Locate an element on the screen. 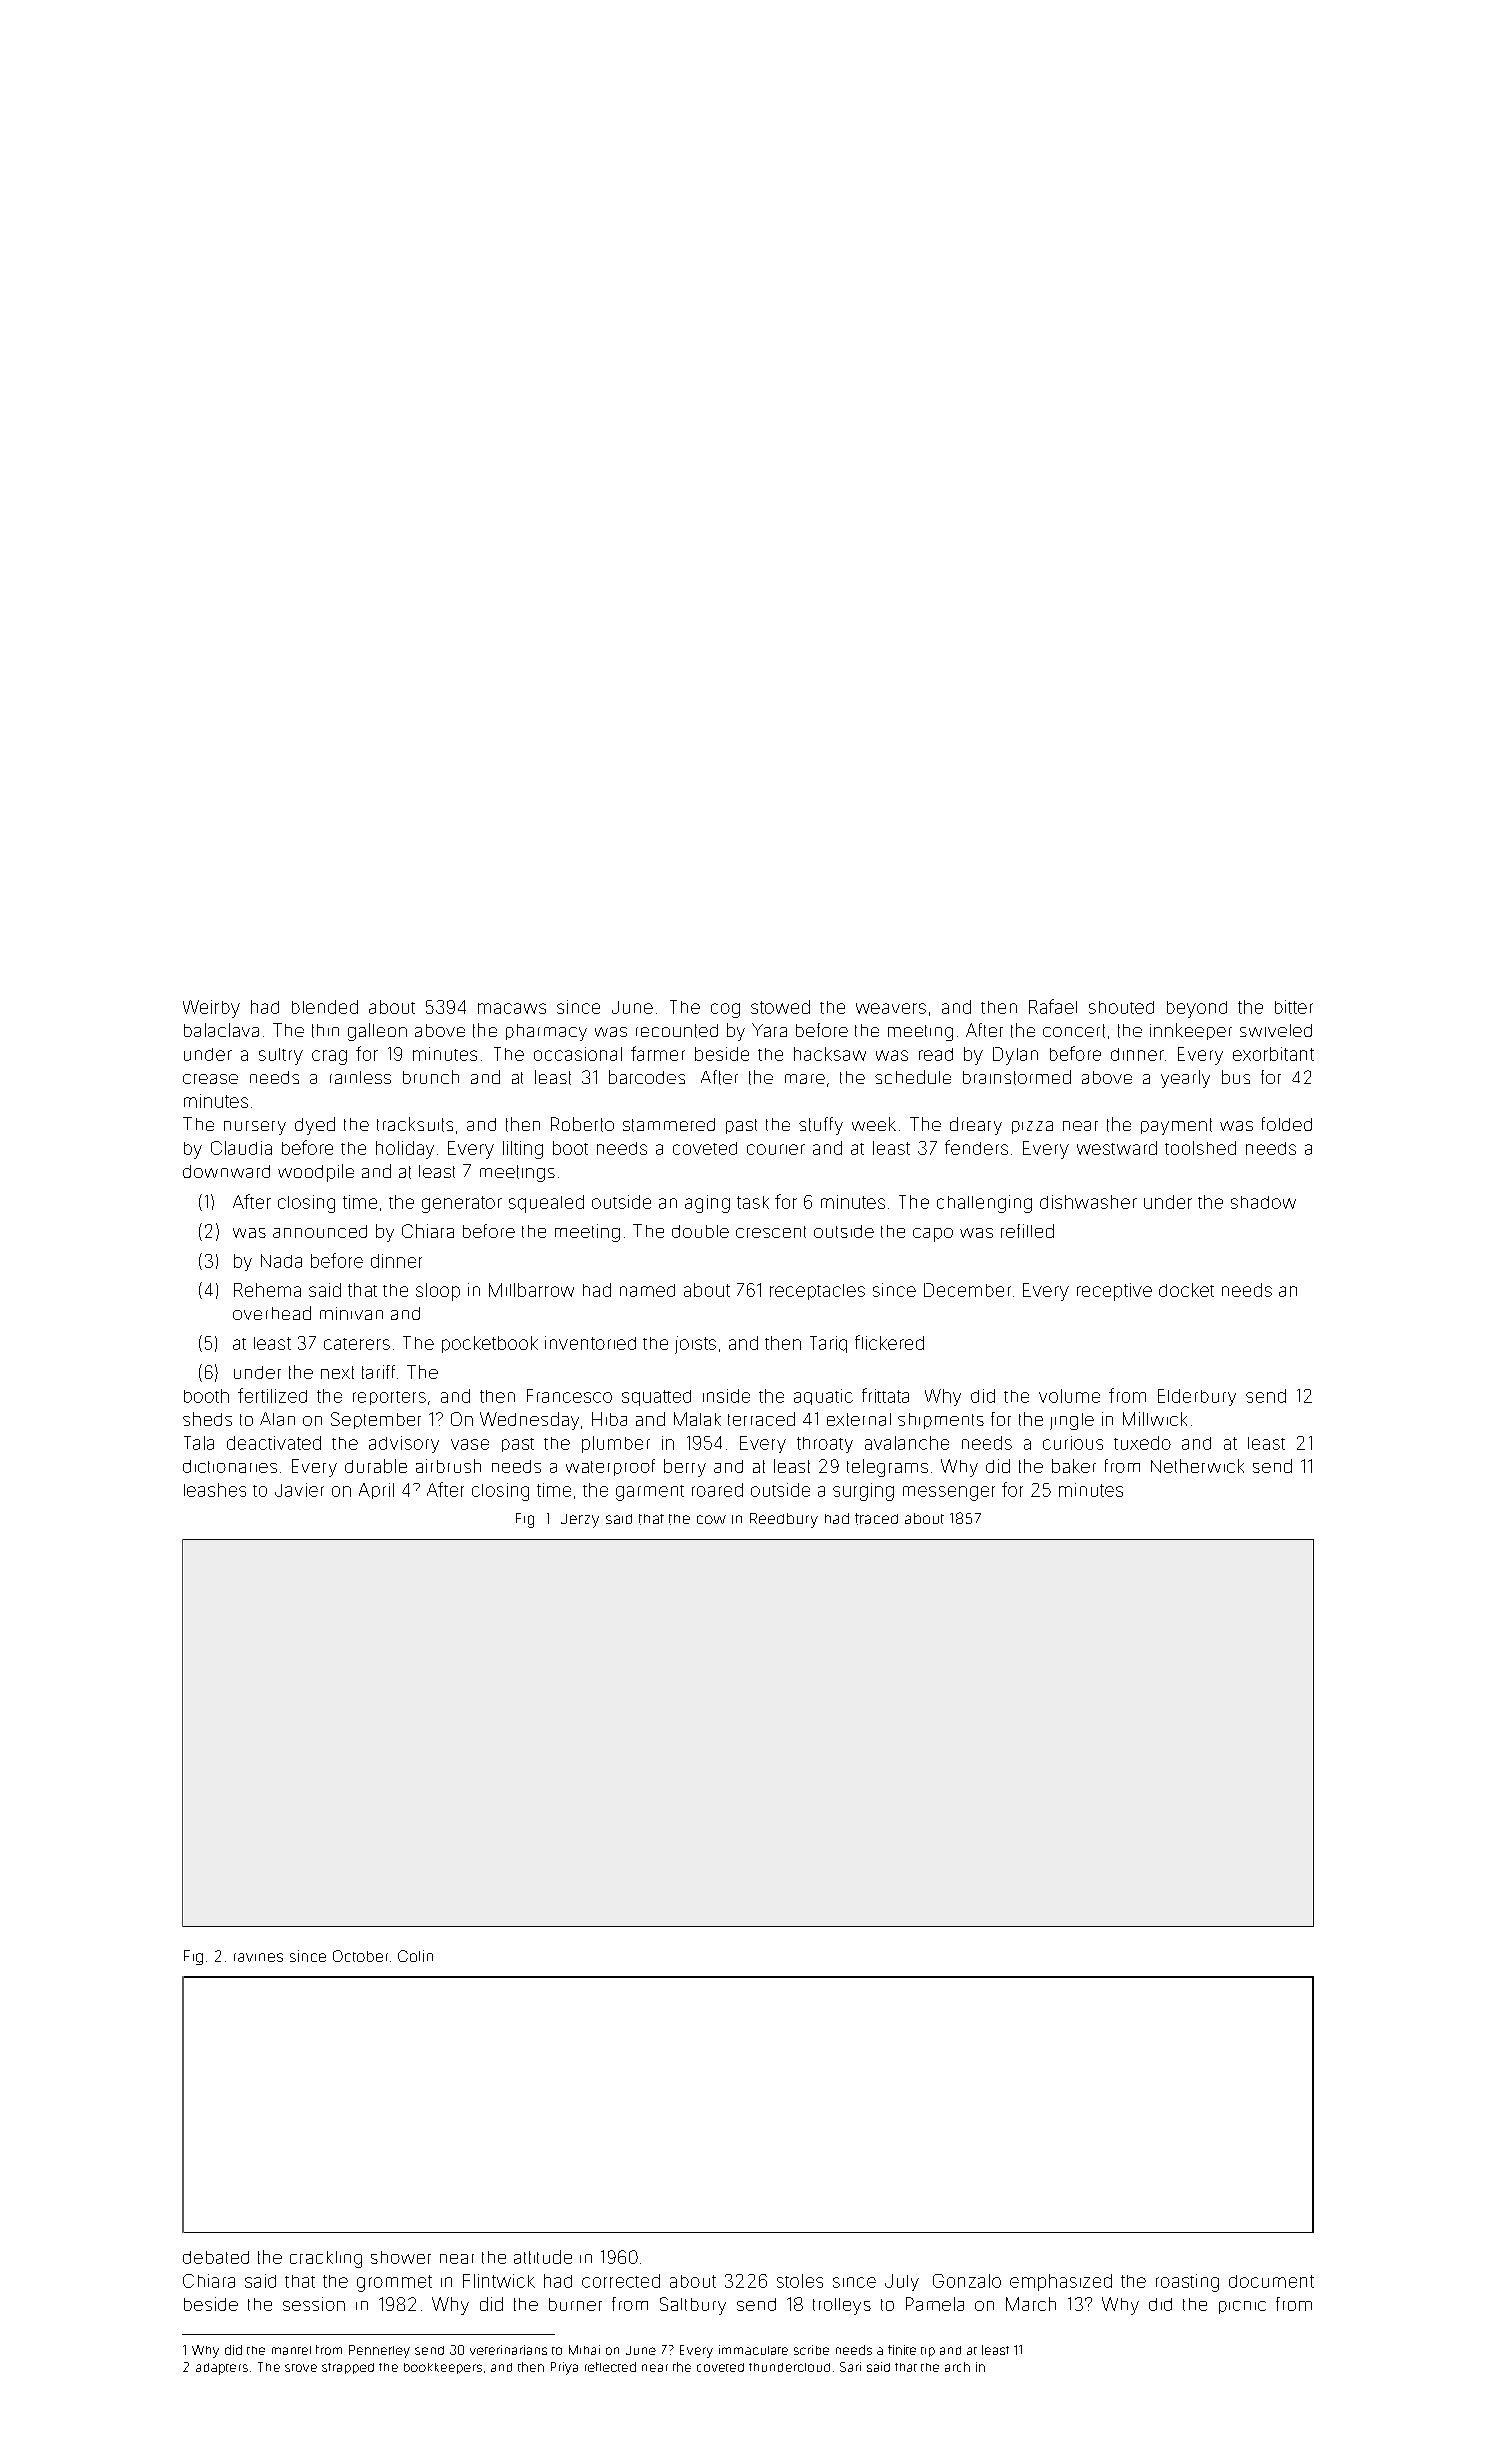 This screenshot has width=1496, height=2464. nursery is located at coordinates (255, 1128).
